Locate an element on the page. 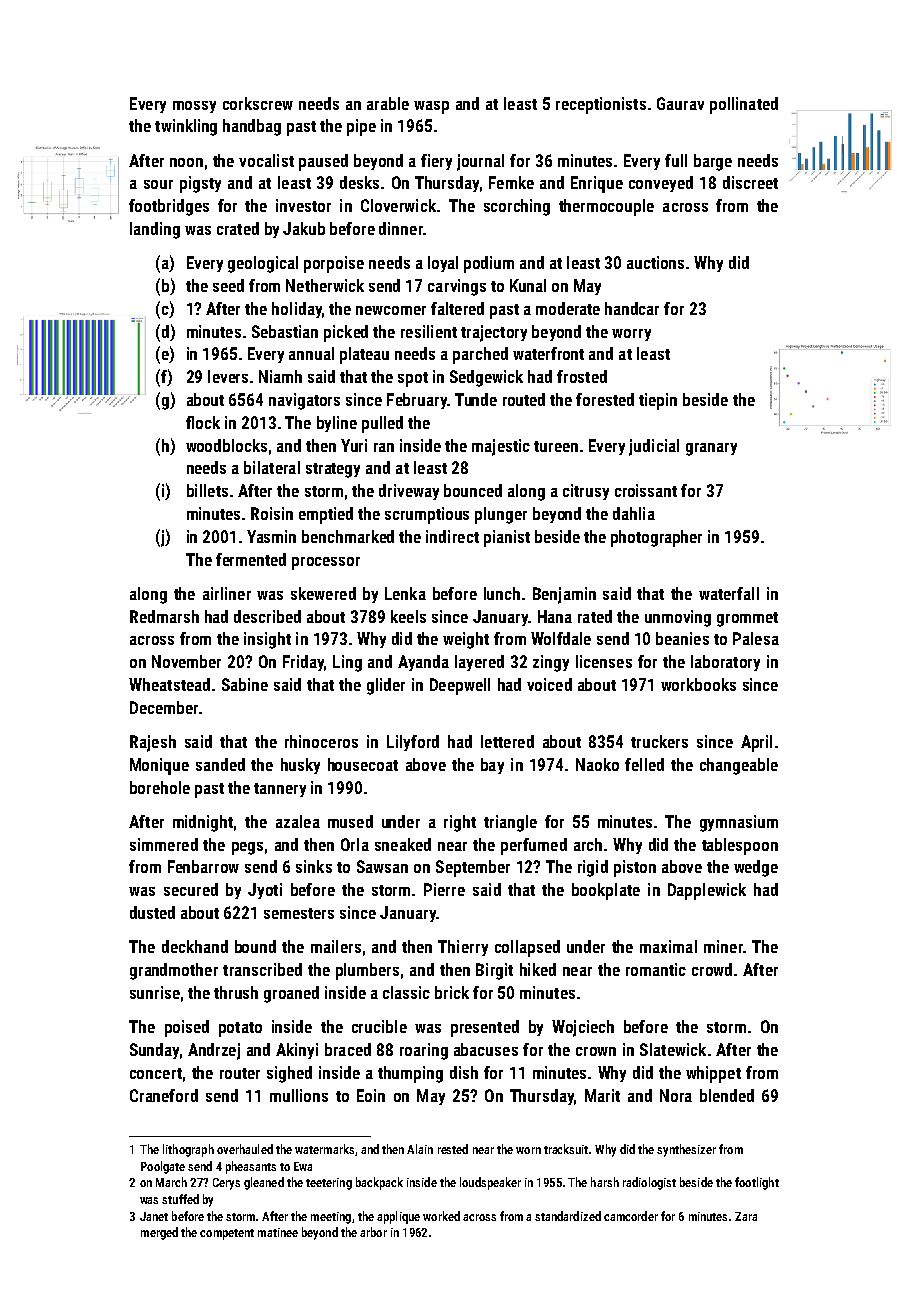 Image resolution: width=908 pixels, height=1316 pixels. triangle is located at coordinates (510, 823).
